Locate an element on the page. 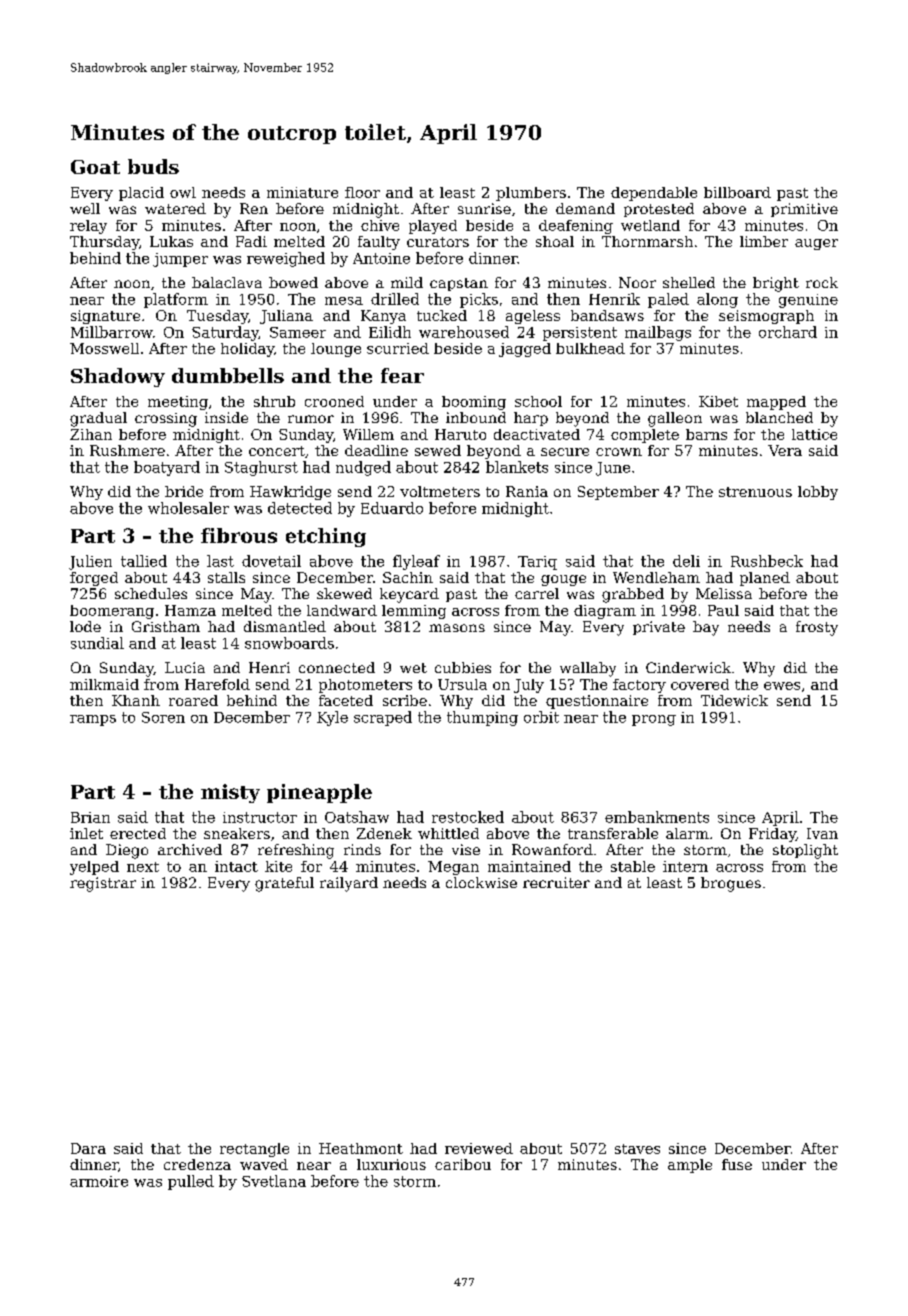 The width and height of the document is (908, 1316). Dara is located at coordinates (88, 1148).
